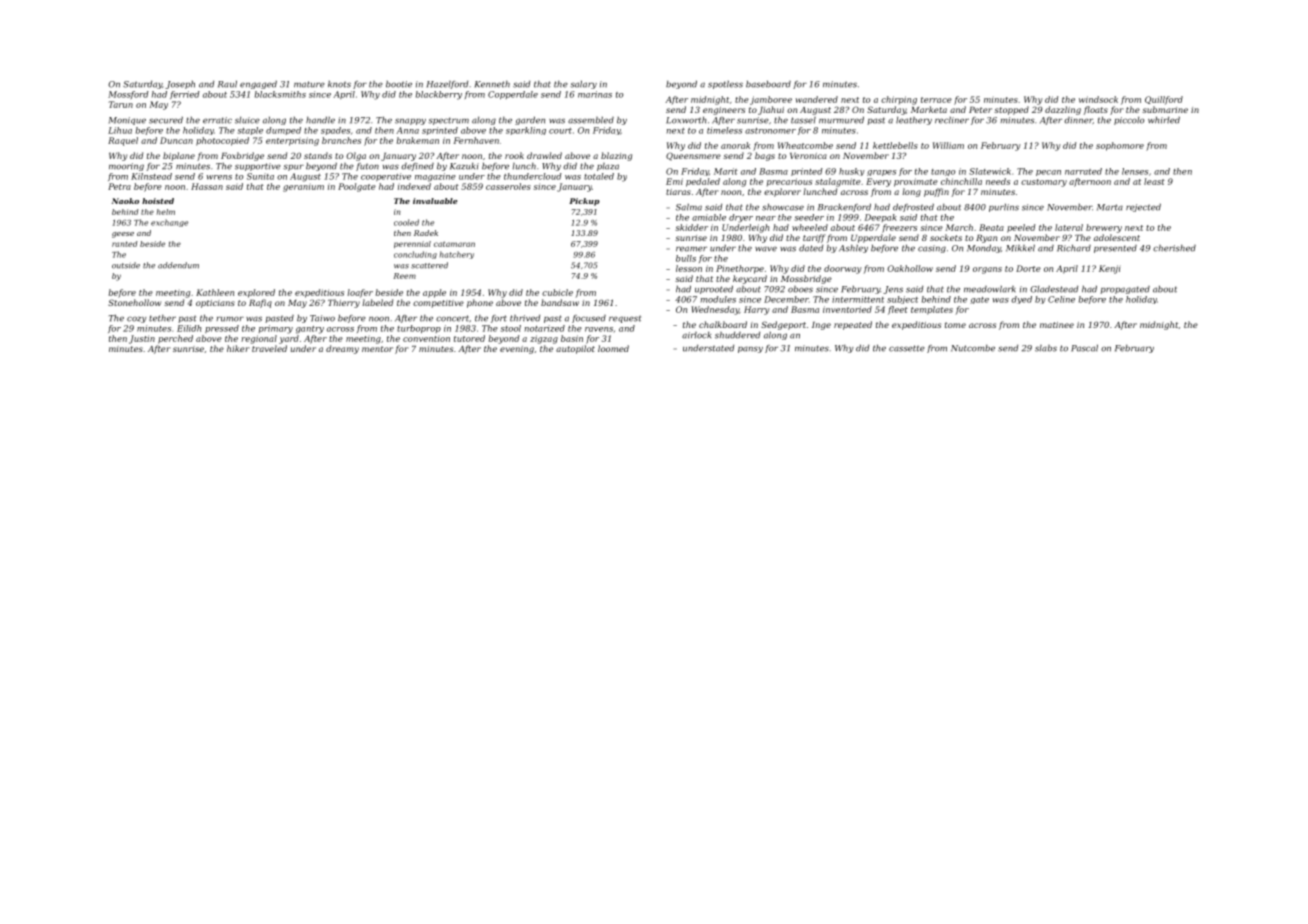  I want to click on customary, so click(1044, 183).
